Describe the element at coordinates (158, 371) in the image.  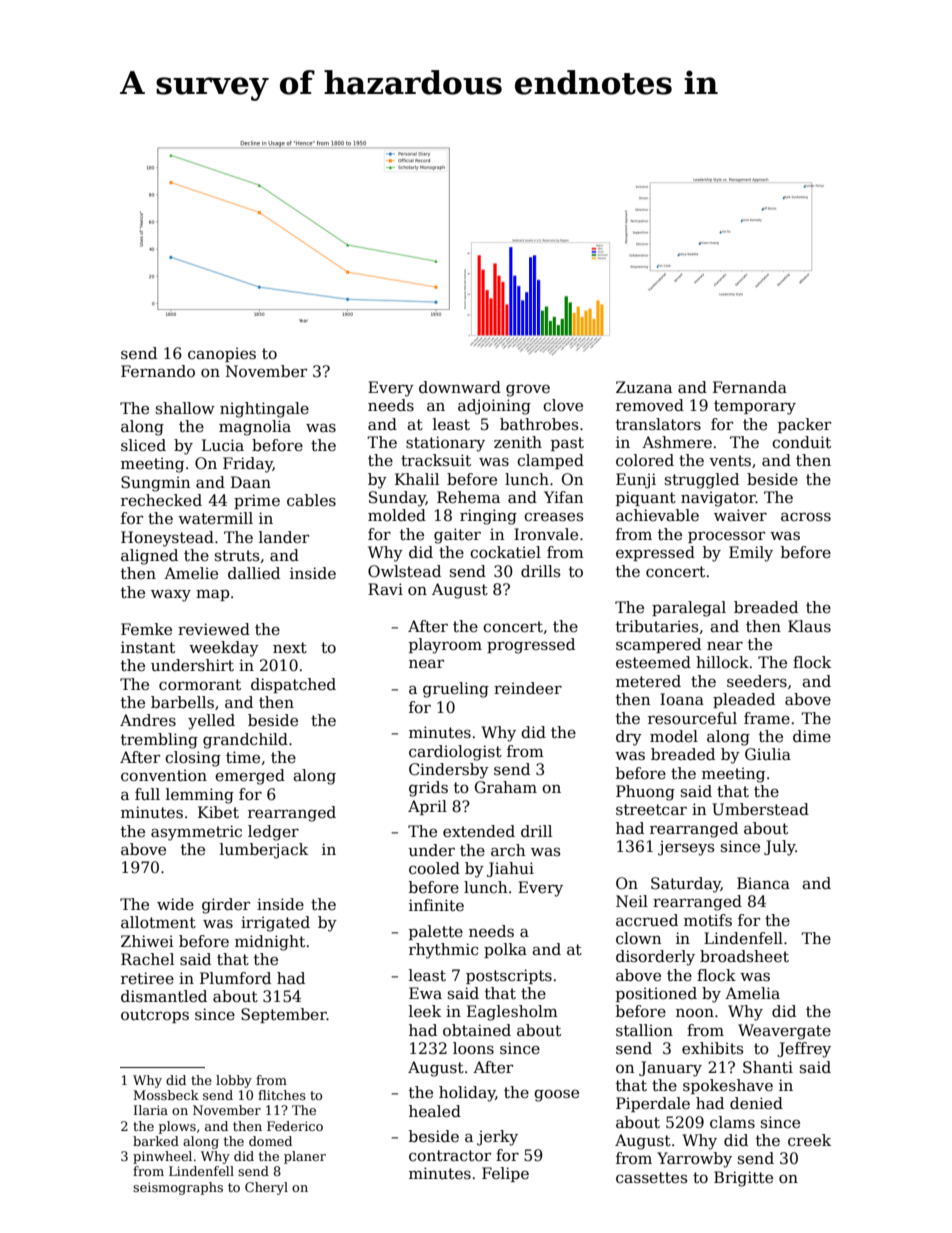
I see `Fernando` at that location.
